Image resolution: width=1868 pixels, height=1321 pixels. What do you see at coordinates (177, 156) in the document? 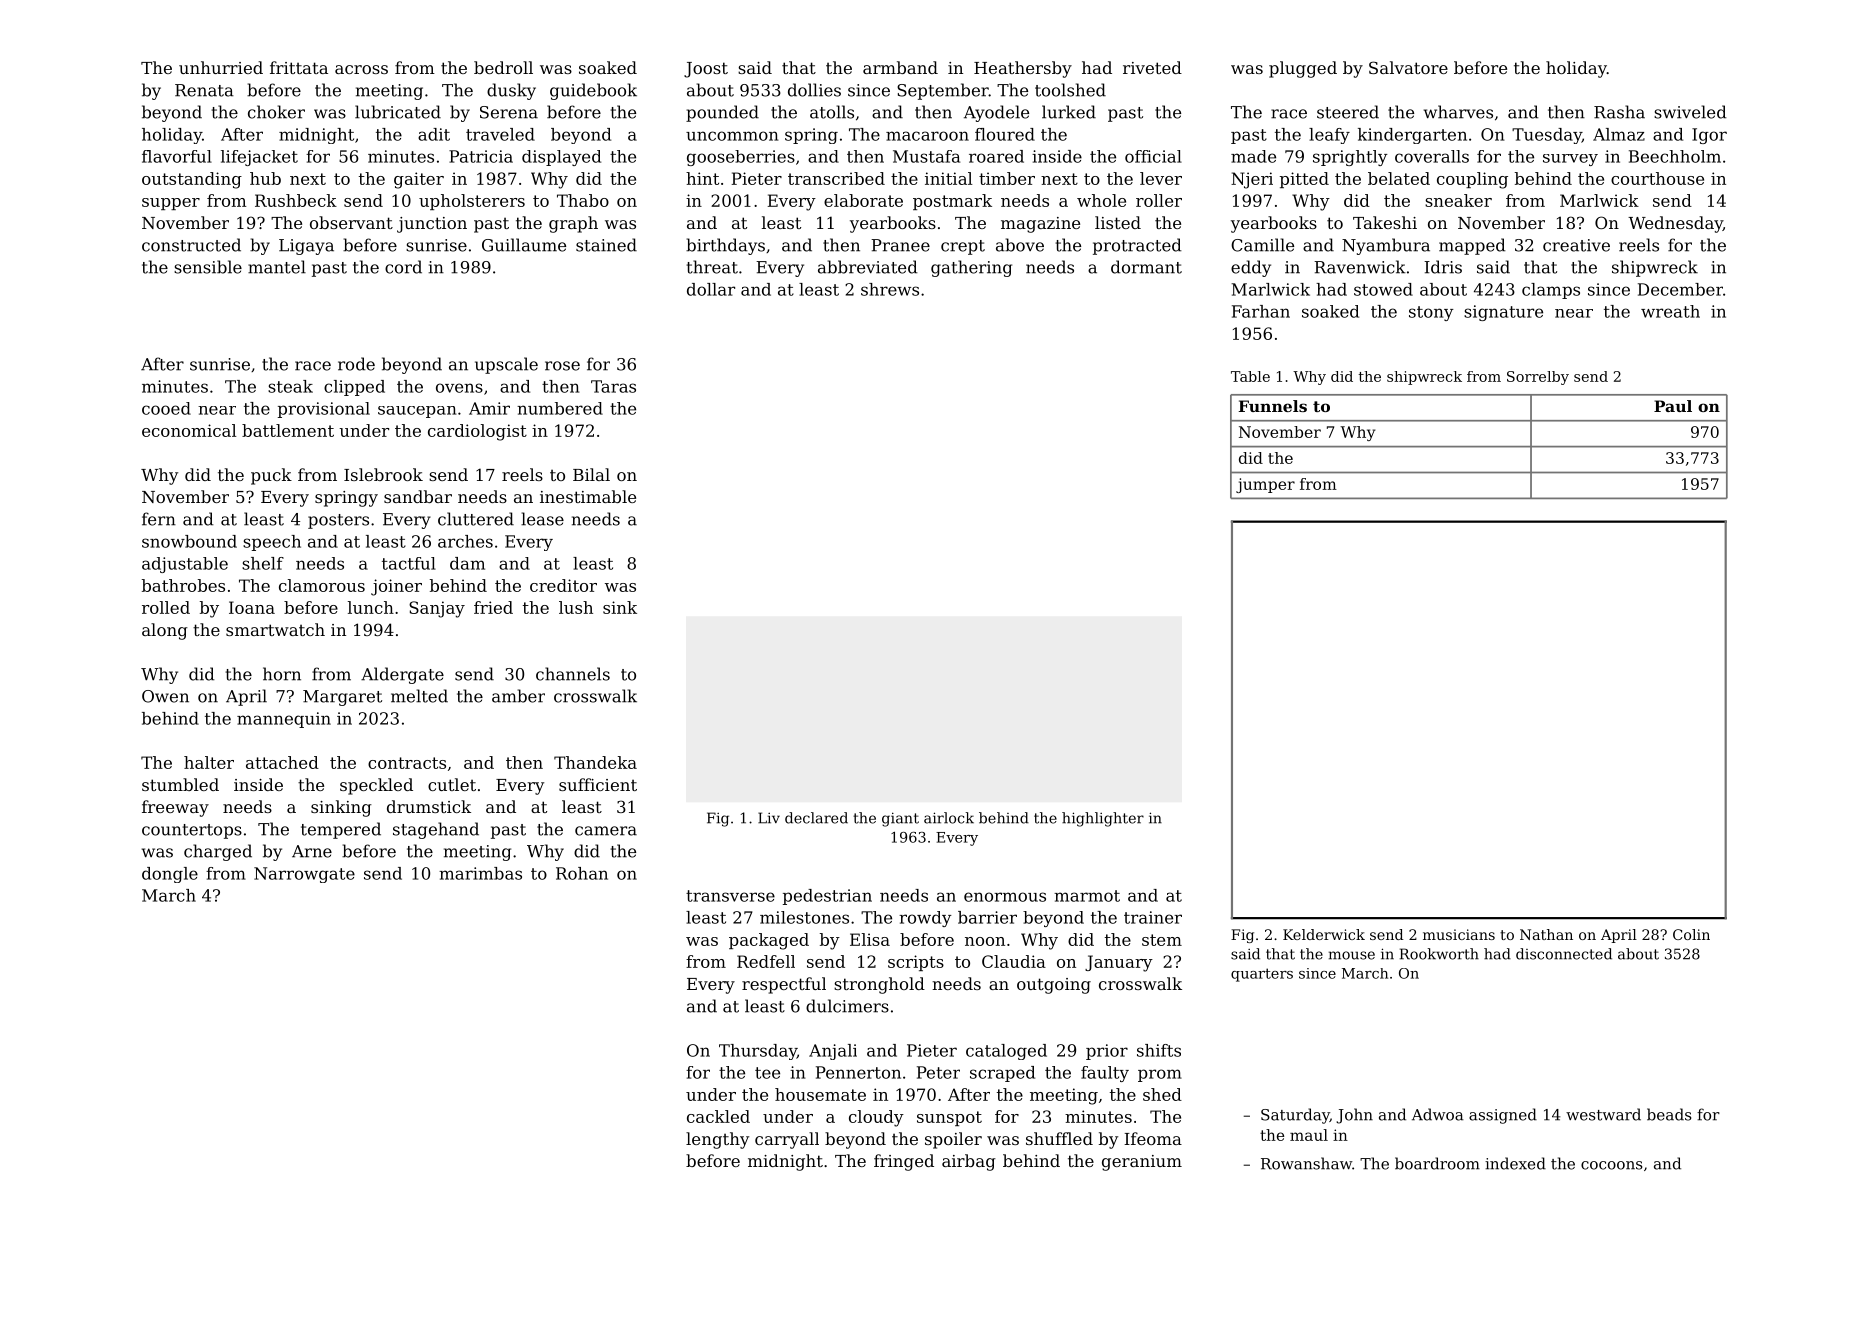
I see `flavorful` at bounding box center [177, 156].
